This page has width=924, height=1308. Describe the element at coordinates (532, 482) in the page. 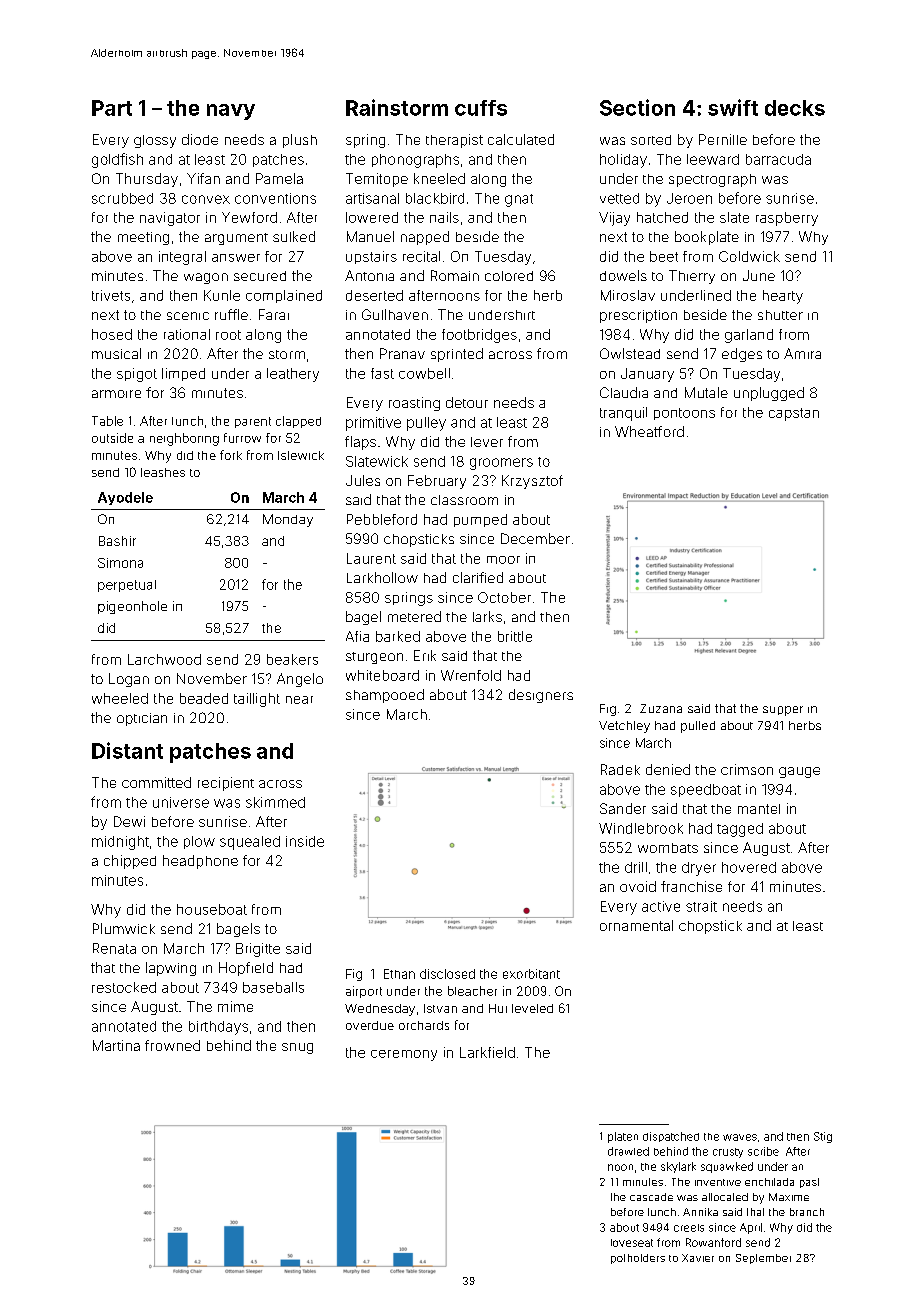

I see `Krzysztof` at that location.
